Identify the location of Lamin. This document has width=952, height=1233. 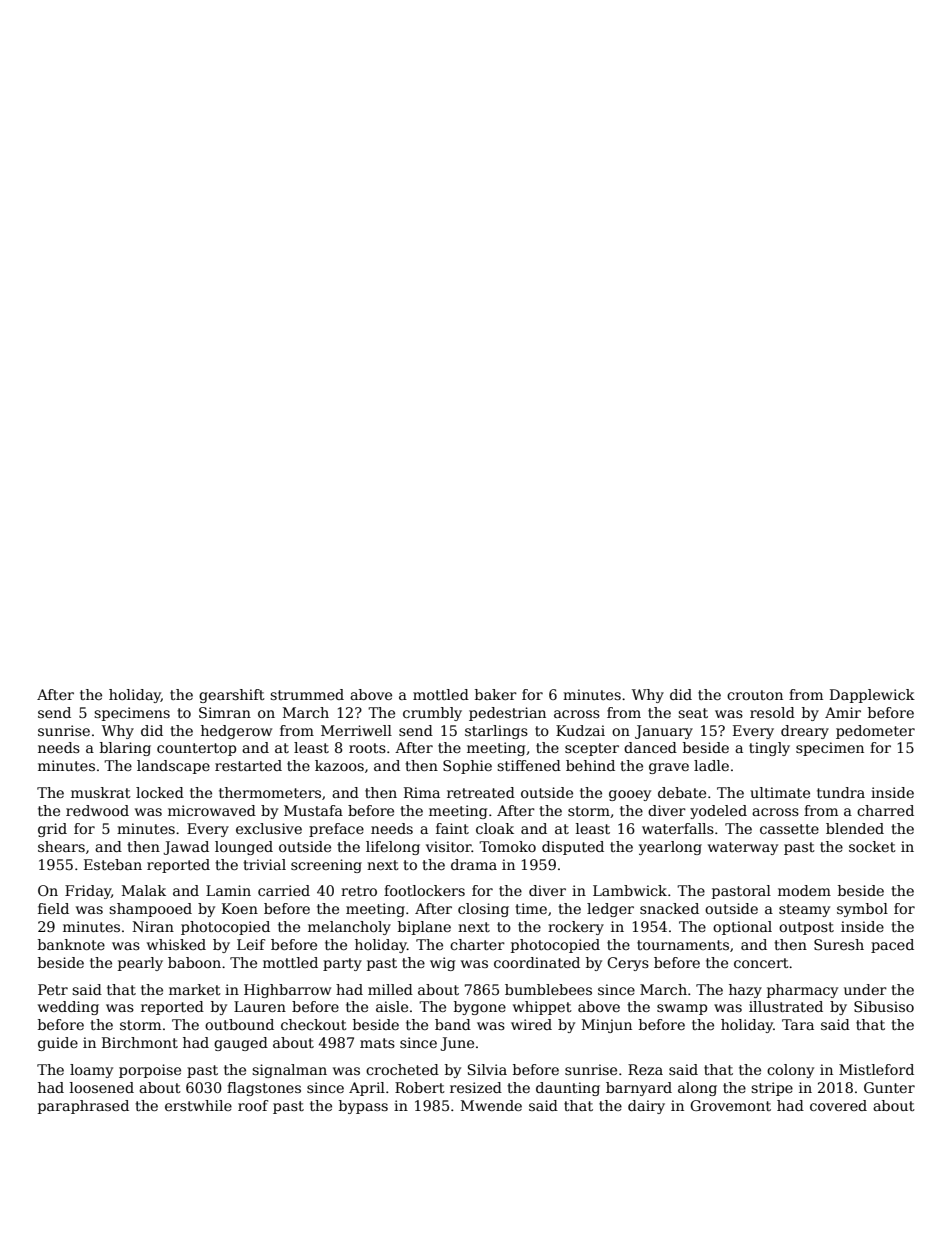
(228, 890).
